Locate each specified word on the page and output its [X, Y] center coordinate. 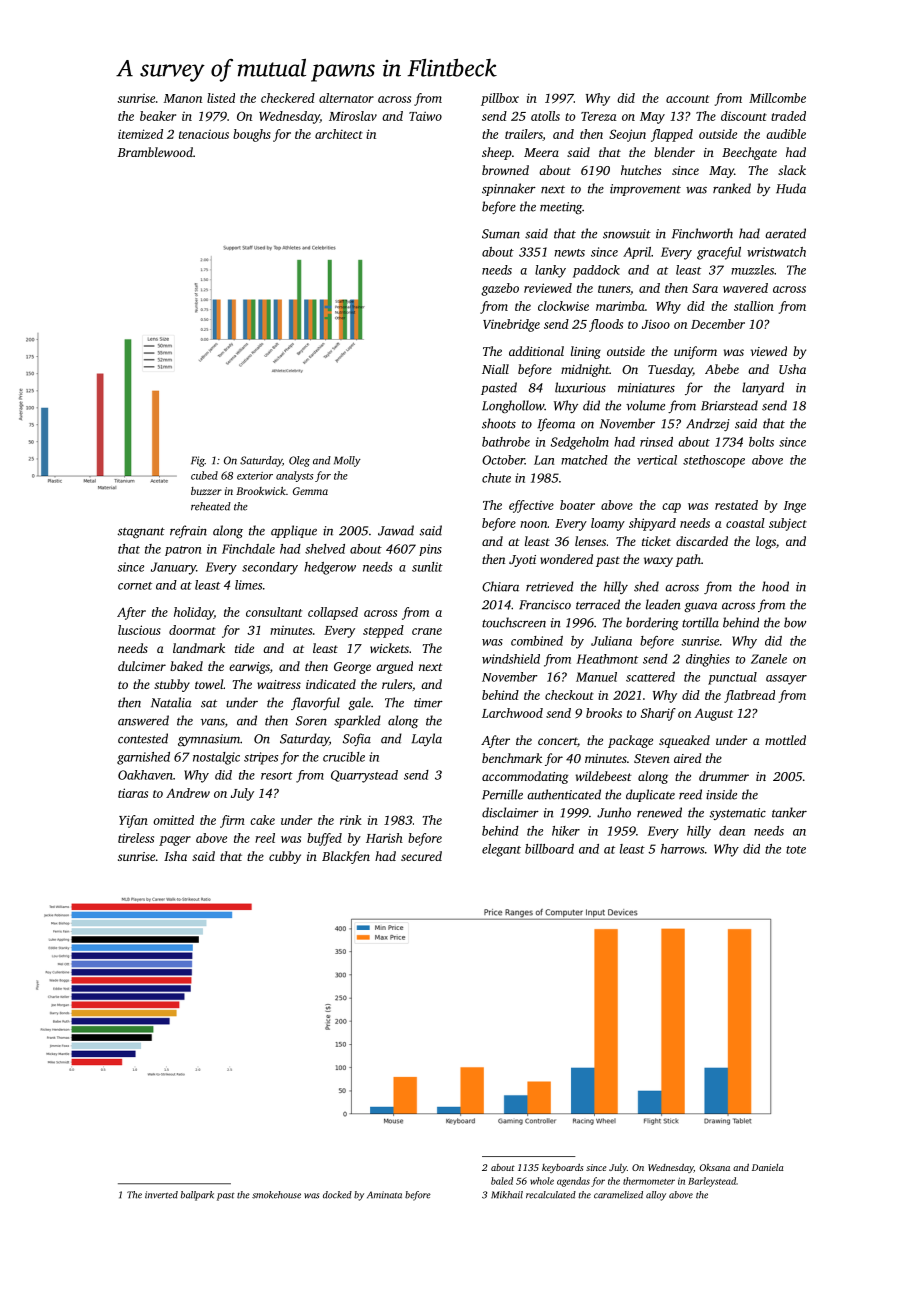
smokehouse [276, 1195]
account [687, 99]
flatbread [749, 696]
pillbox [500, 99]
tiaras [133, 793]
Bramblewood [155, 152]
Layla [427, 739]
